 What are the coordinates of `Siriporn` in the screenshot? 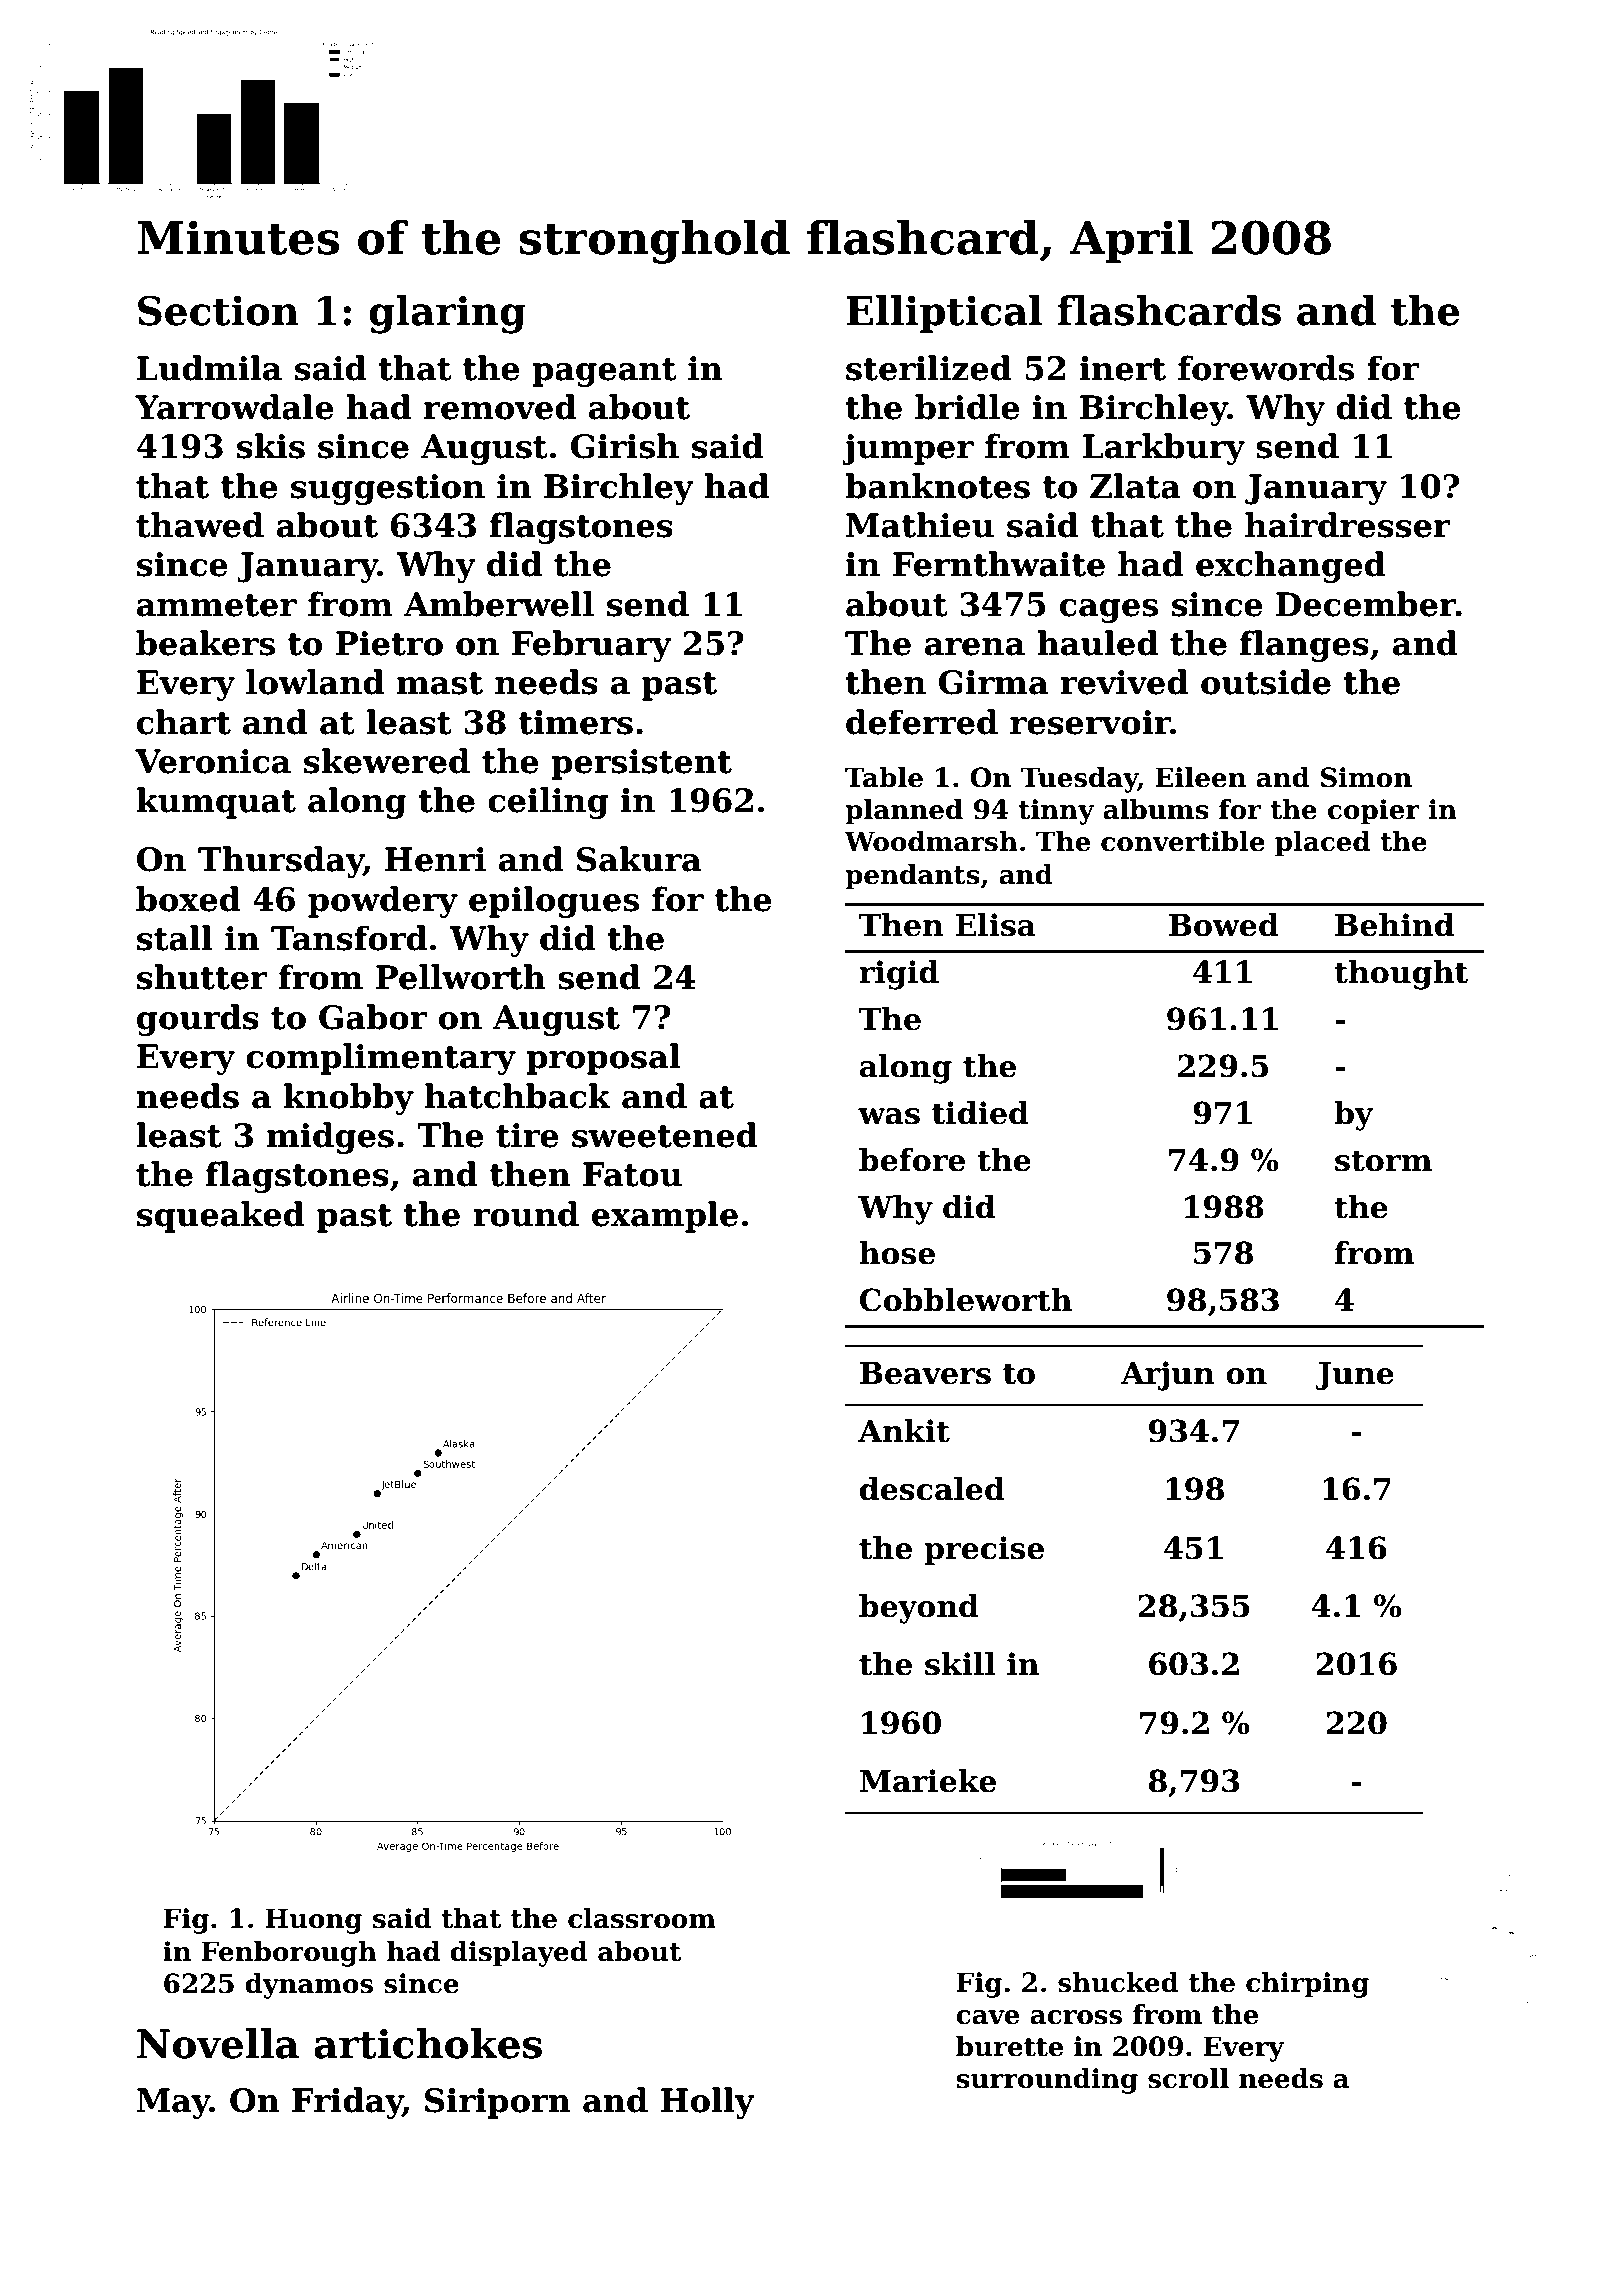 It's located at (498, 2103).
